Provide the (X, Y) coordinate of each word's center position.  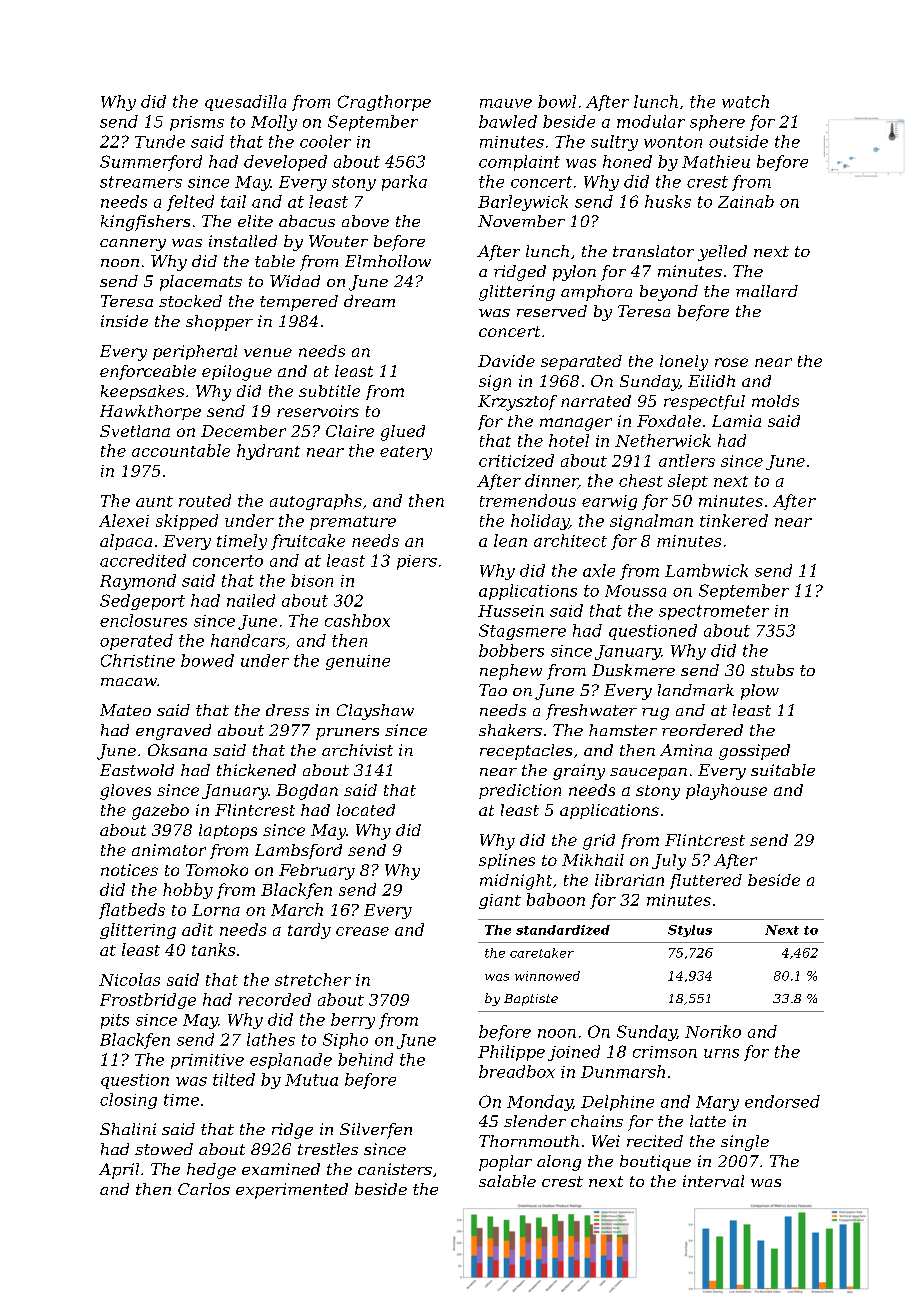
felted (190, 203)
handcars (248, 640)
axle (599, 570)
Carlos (204, 1189)
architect (570, 540)
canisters (395, 1169)
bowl (557, 101)
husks (668, 201)
